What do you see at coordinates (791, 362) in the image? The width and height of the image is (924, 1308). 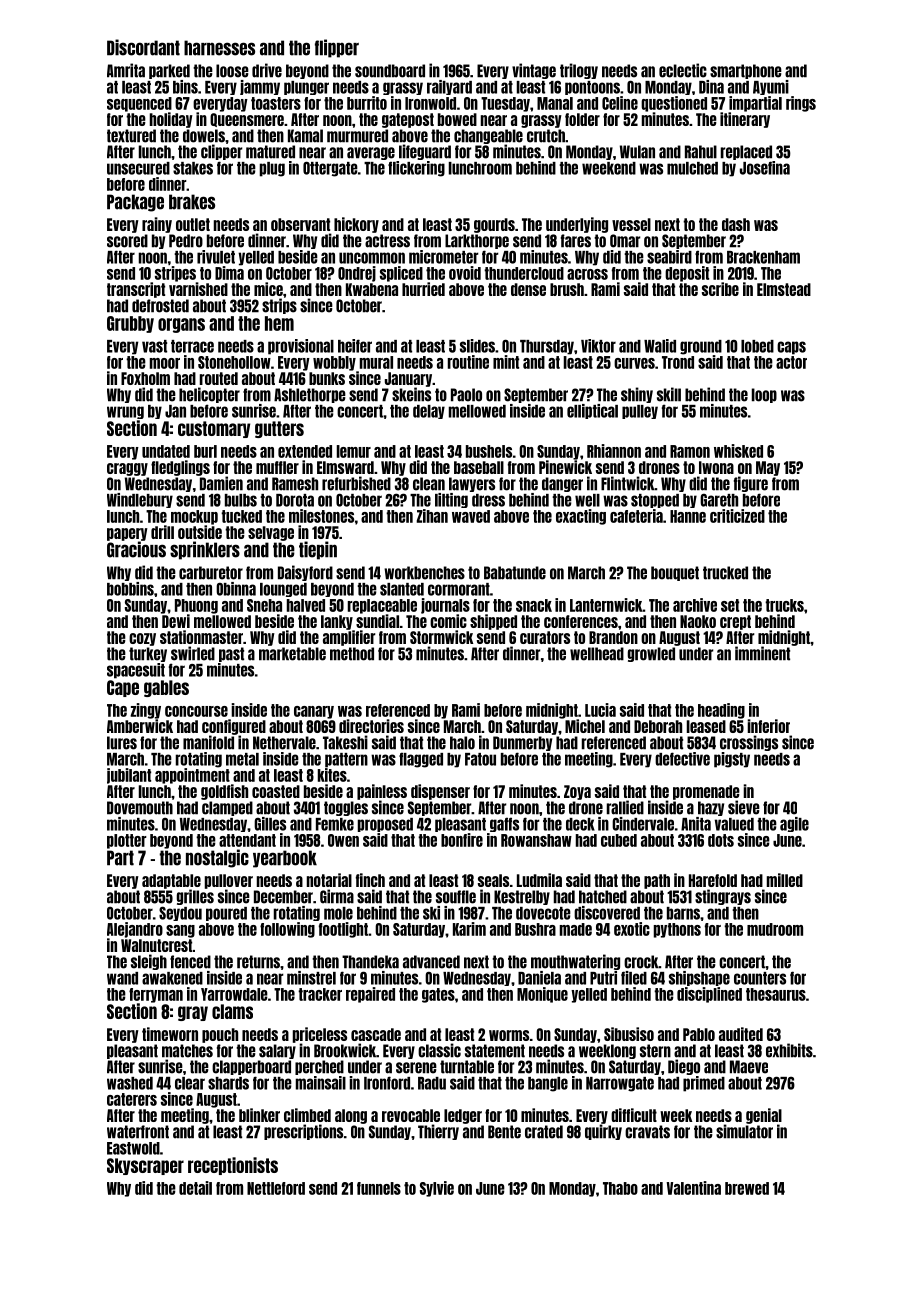 I see `actor` at bounding box center [791, 362].
